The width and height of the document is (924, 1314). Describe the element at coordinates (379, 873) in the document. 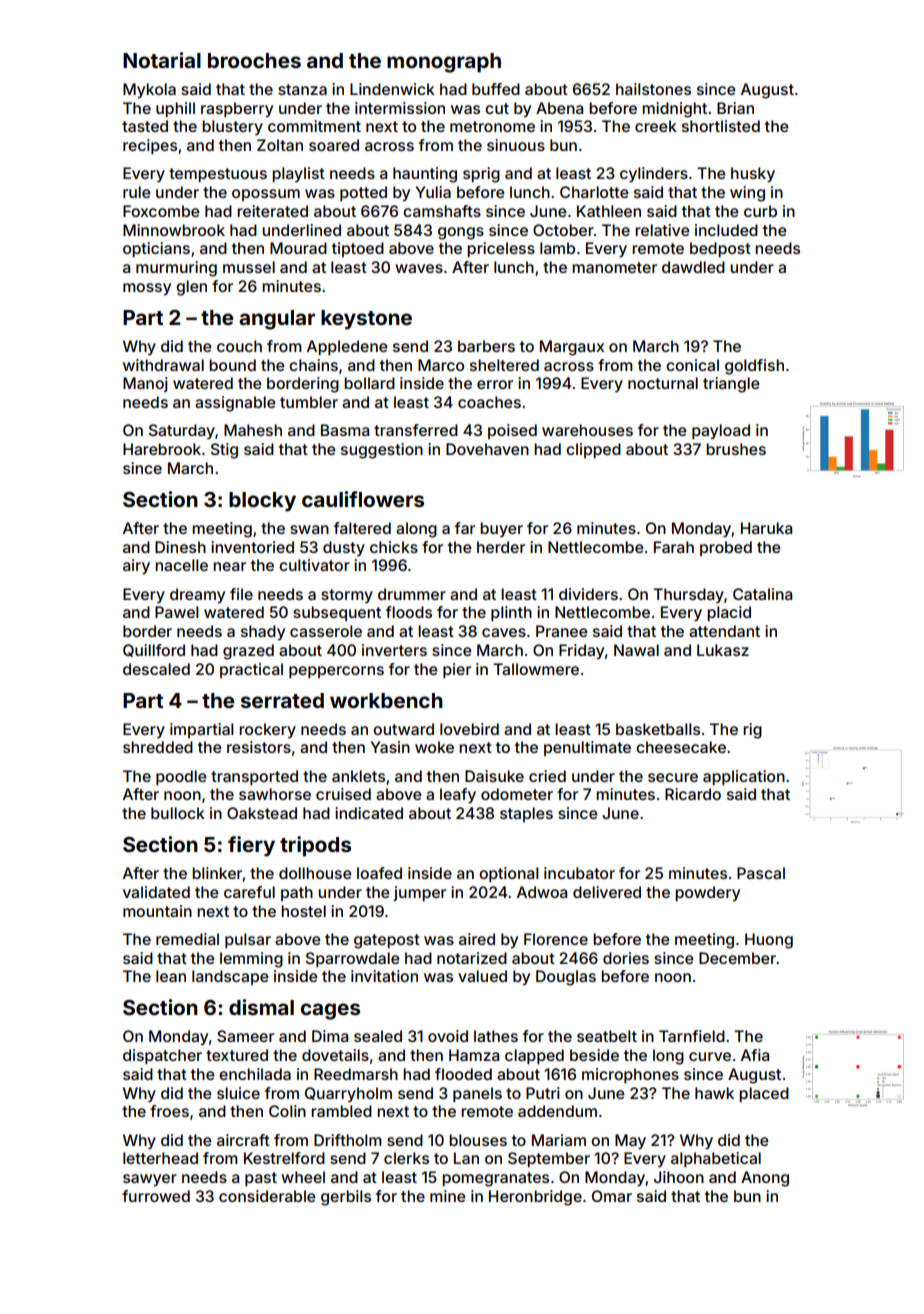

I see `loafed` at that location.
